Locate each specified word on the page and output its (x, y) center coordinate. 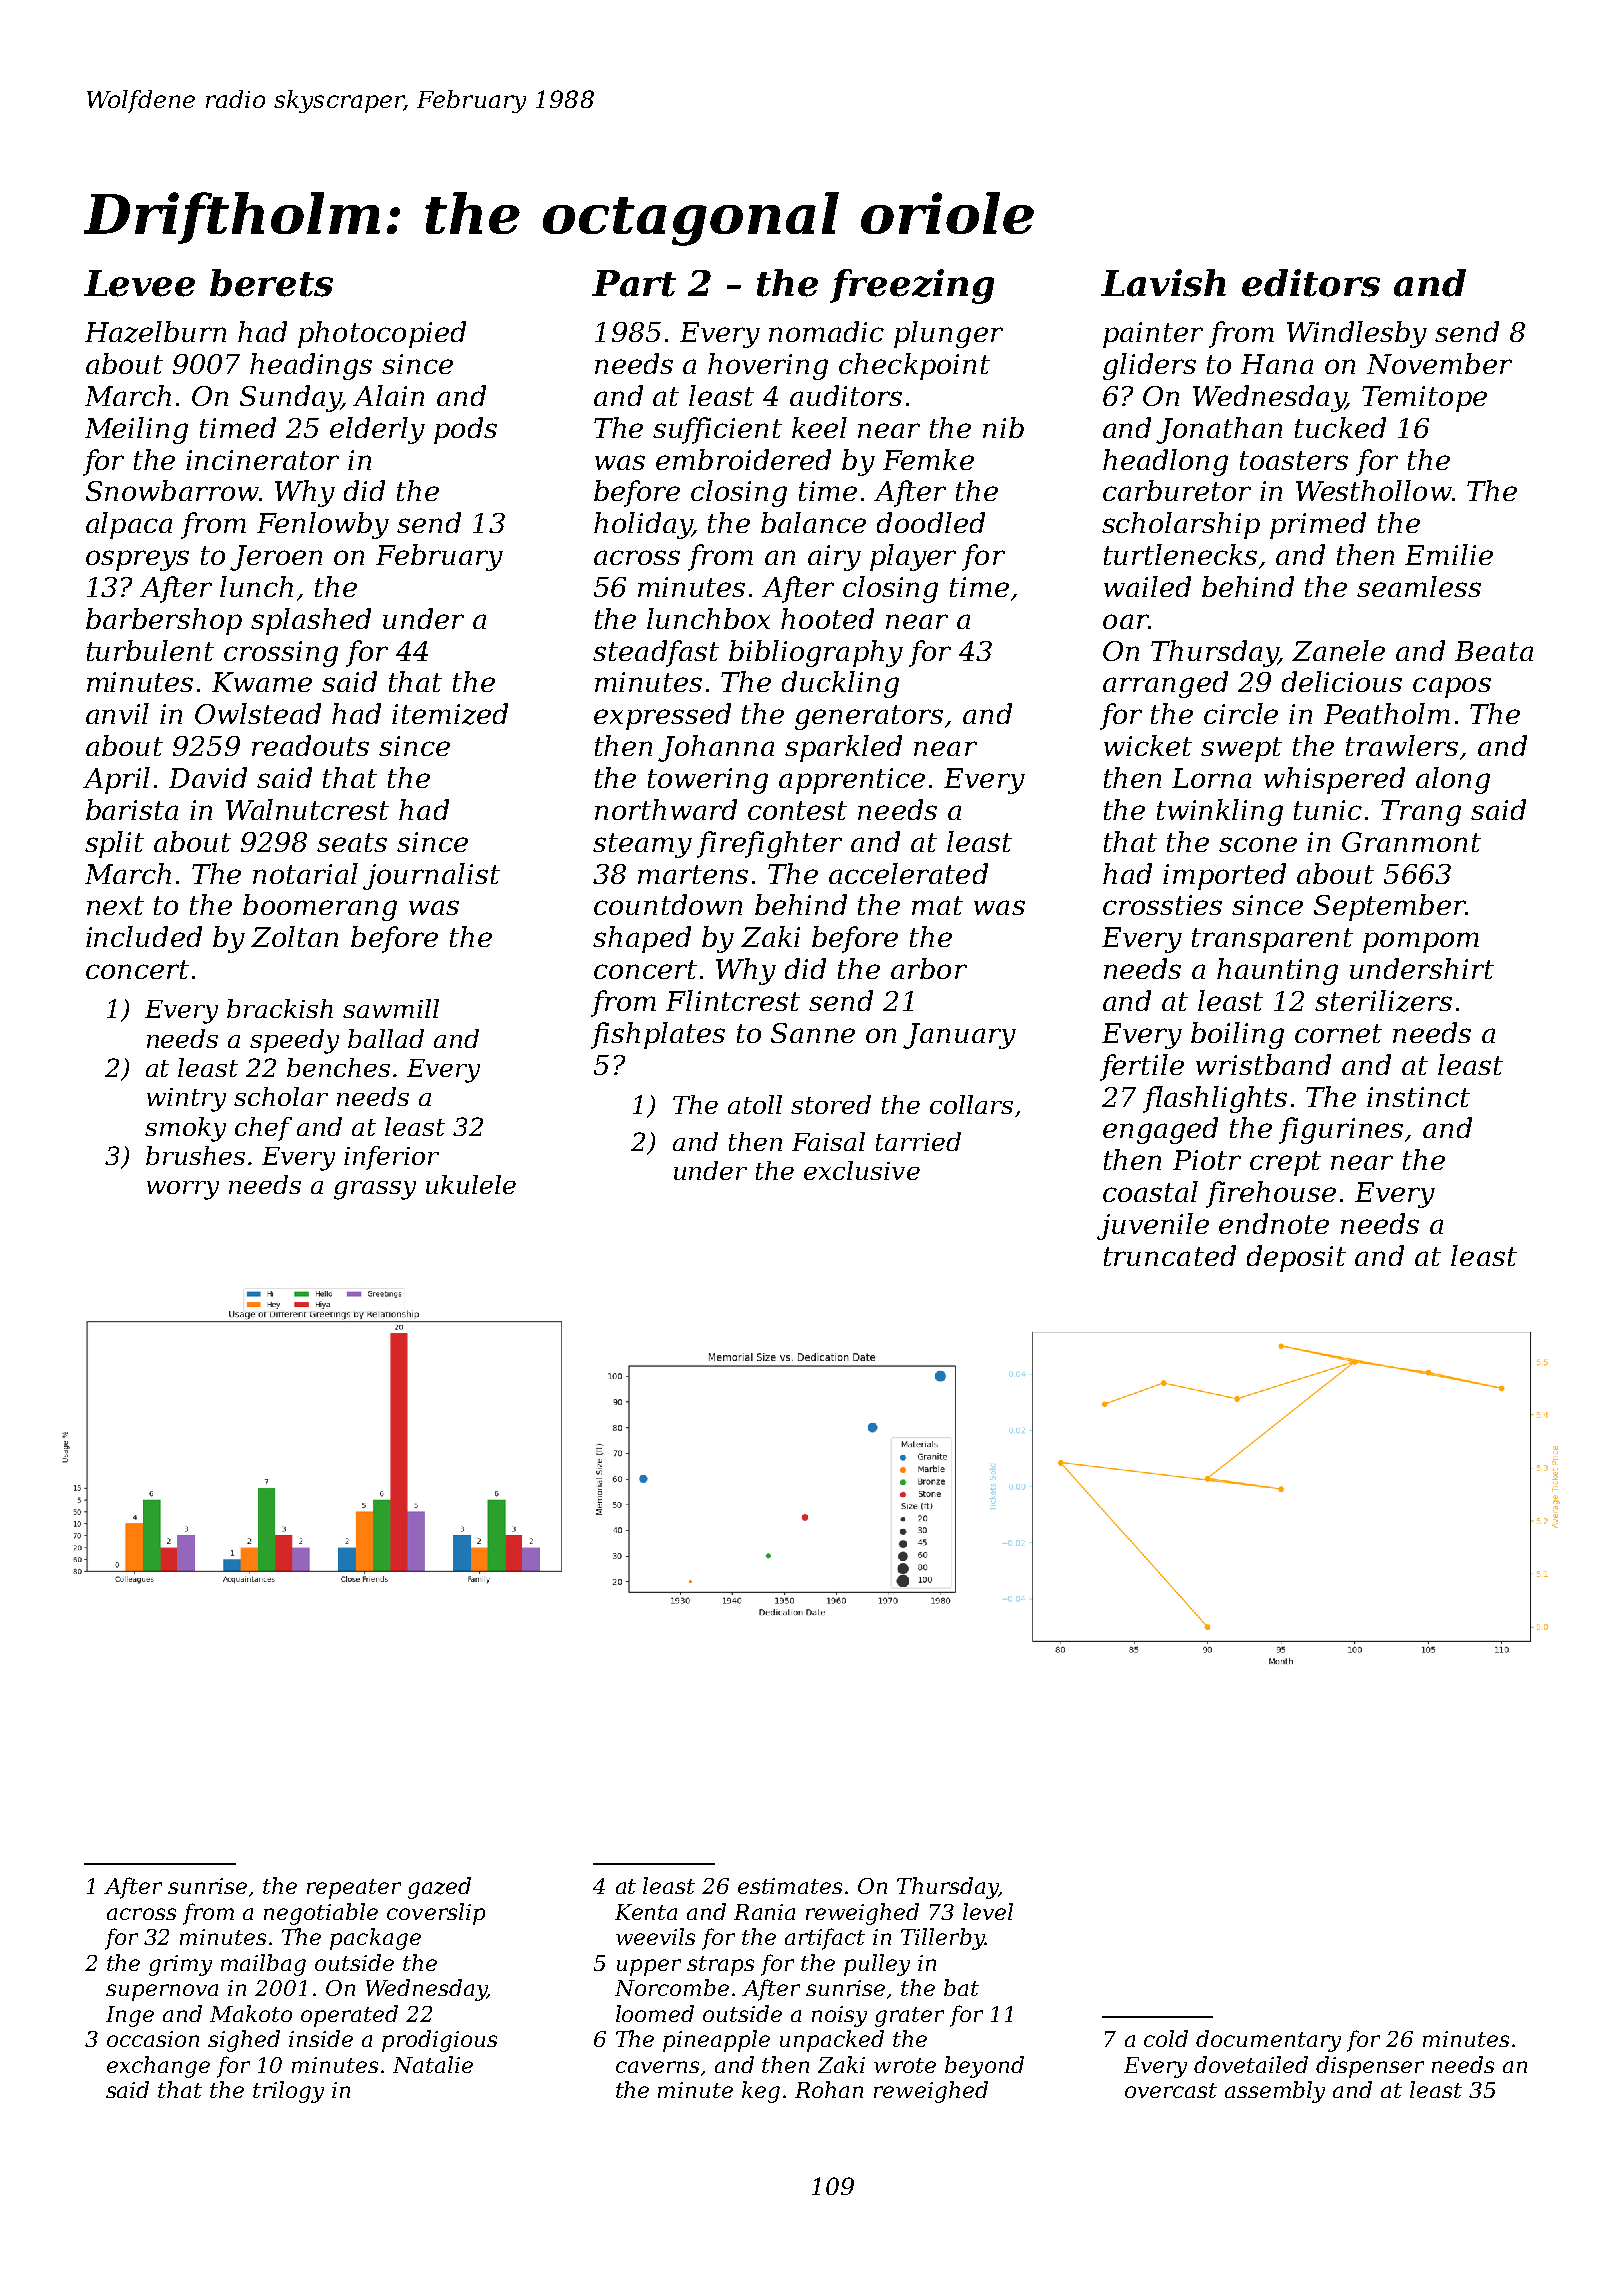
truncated (1170, 1255)
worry (183, 1190)
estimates (790, 1886)
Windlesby (1357, 334)
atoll (755, 1104)
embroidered (743, 459)
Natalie (433, 2064)
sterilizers (1383, 1001)
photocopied (382, 334)
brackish (280, 1008)
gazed (439, 1888)
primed (1318, 525)
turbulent (150, 650)
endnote (1274, 1223)
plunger (948, 334)
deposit (1296, 1258)
